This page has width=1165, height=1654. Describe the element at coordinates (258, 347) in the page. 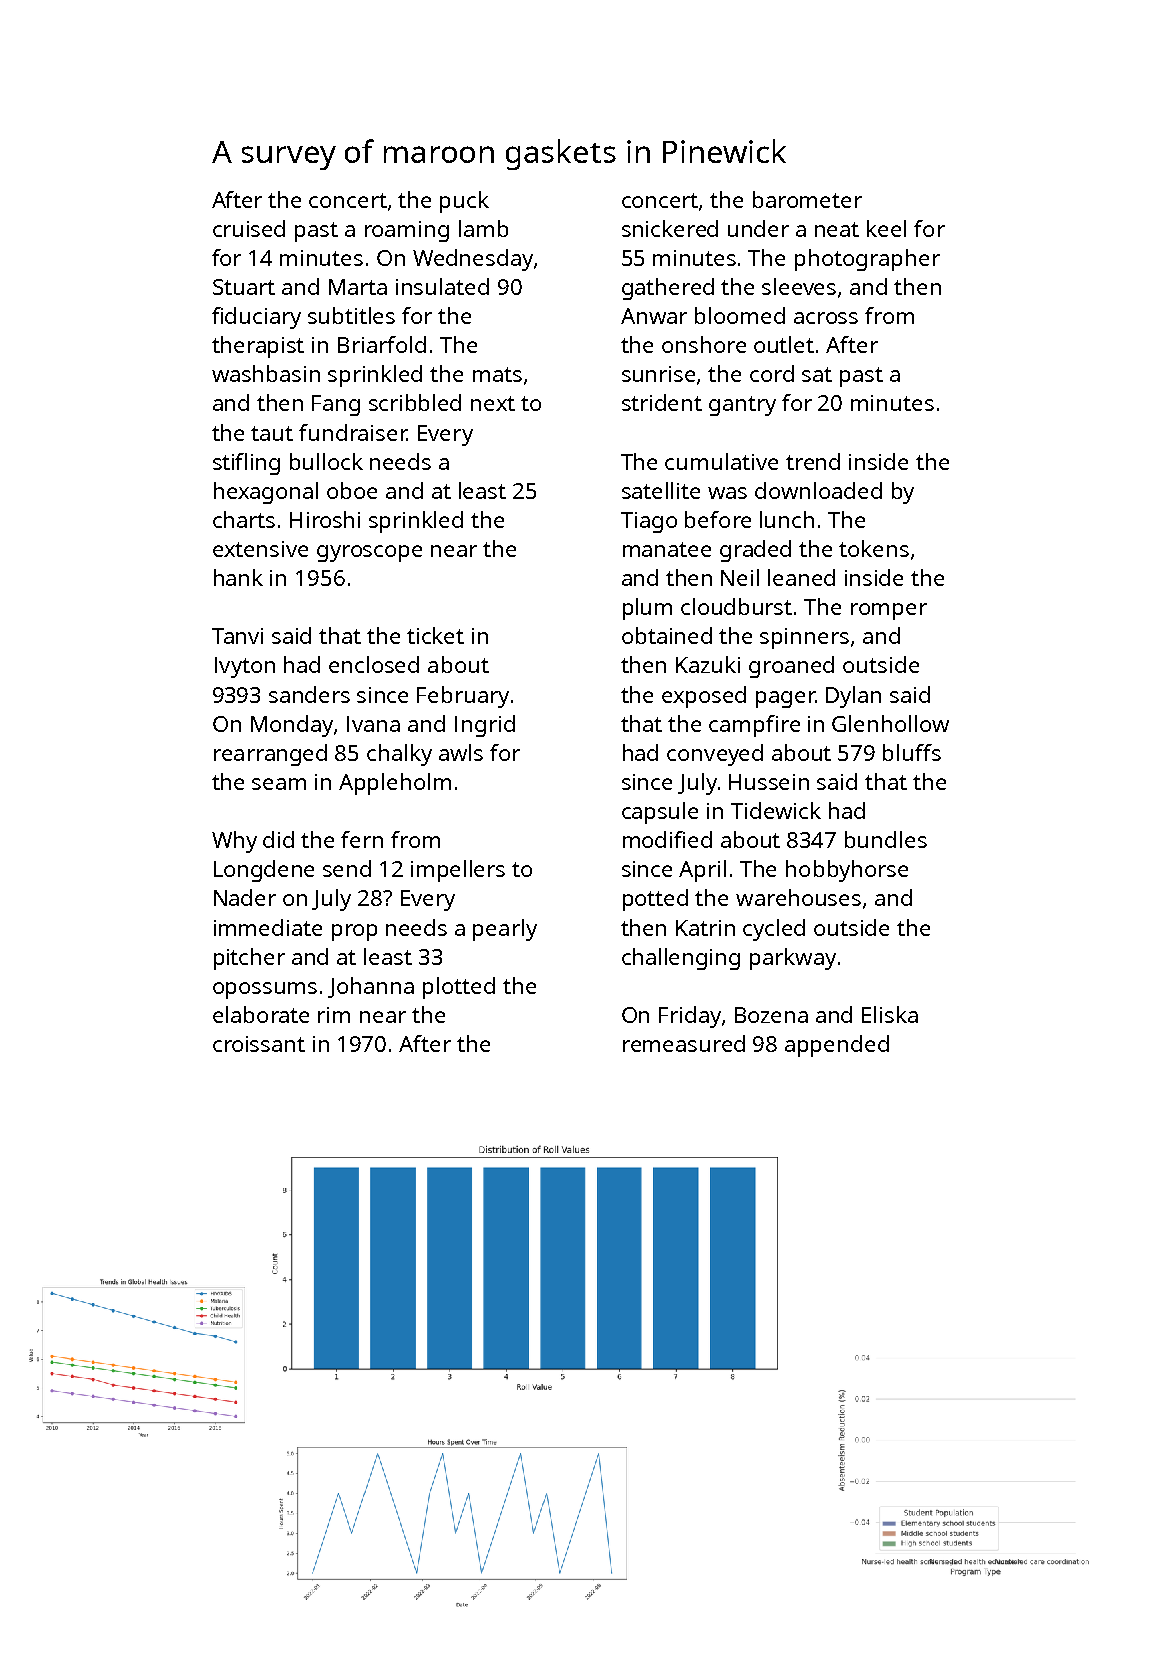

I see `therapist` at that location.
